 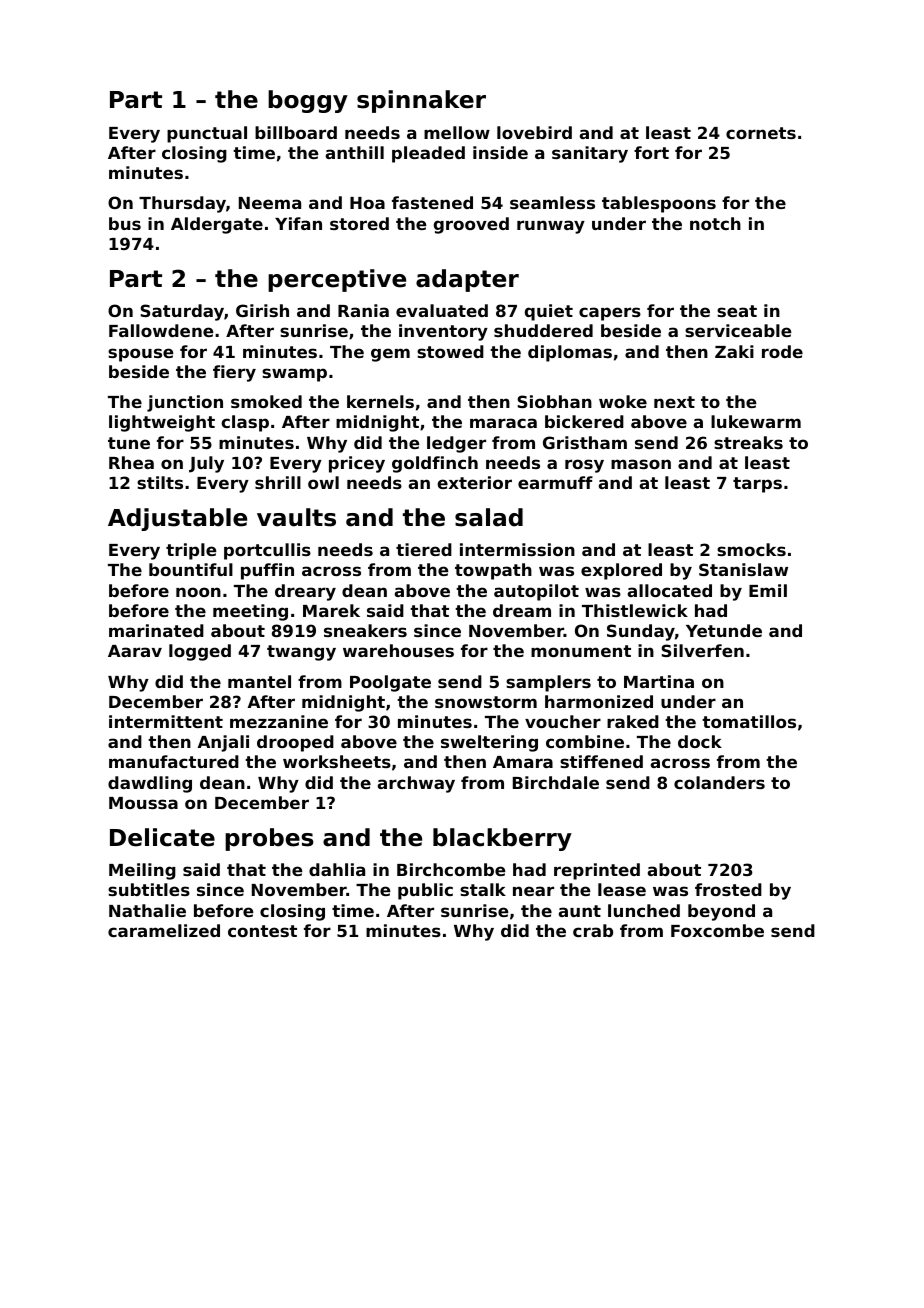 What do you see at coordinates (555, 482) in the screenshot?
I see `earmuff` at bounding box center [555, 482].
